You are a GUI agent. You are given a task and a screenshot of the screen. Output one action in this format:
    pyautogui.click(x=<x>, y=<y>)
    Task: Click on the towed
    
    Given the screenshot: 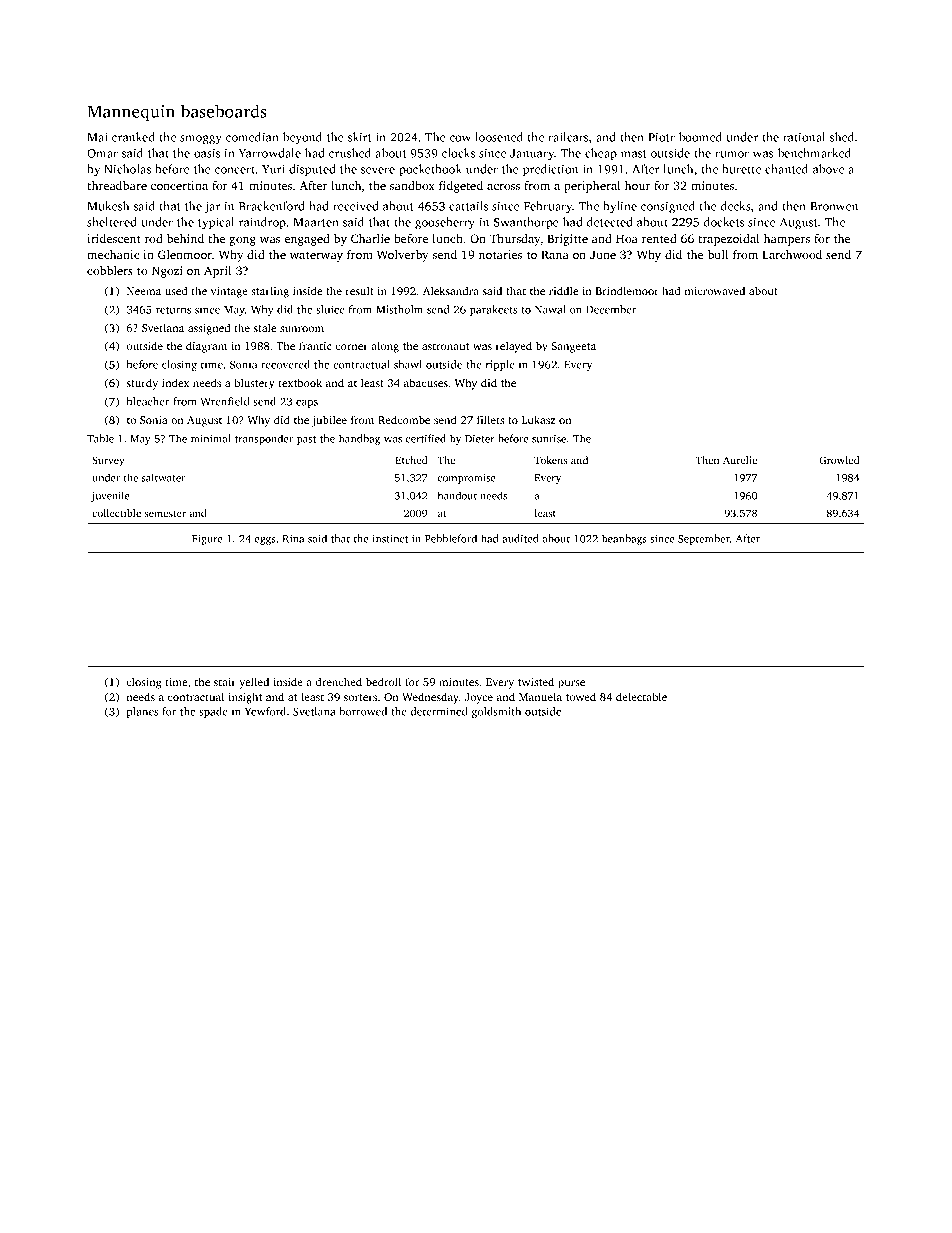 What is the action you would take?
    pyautogui.click(x=581, y=696)
